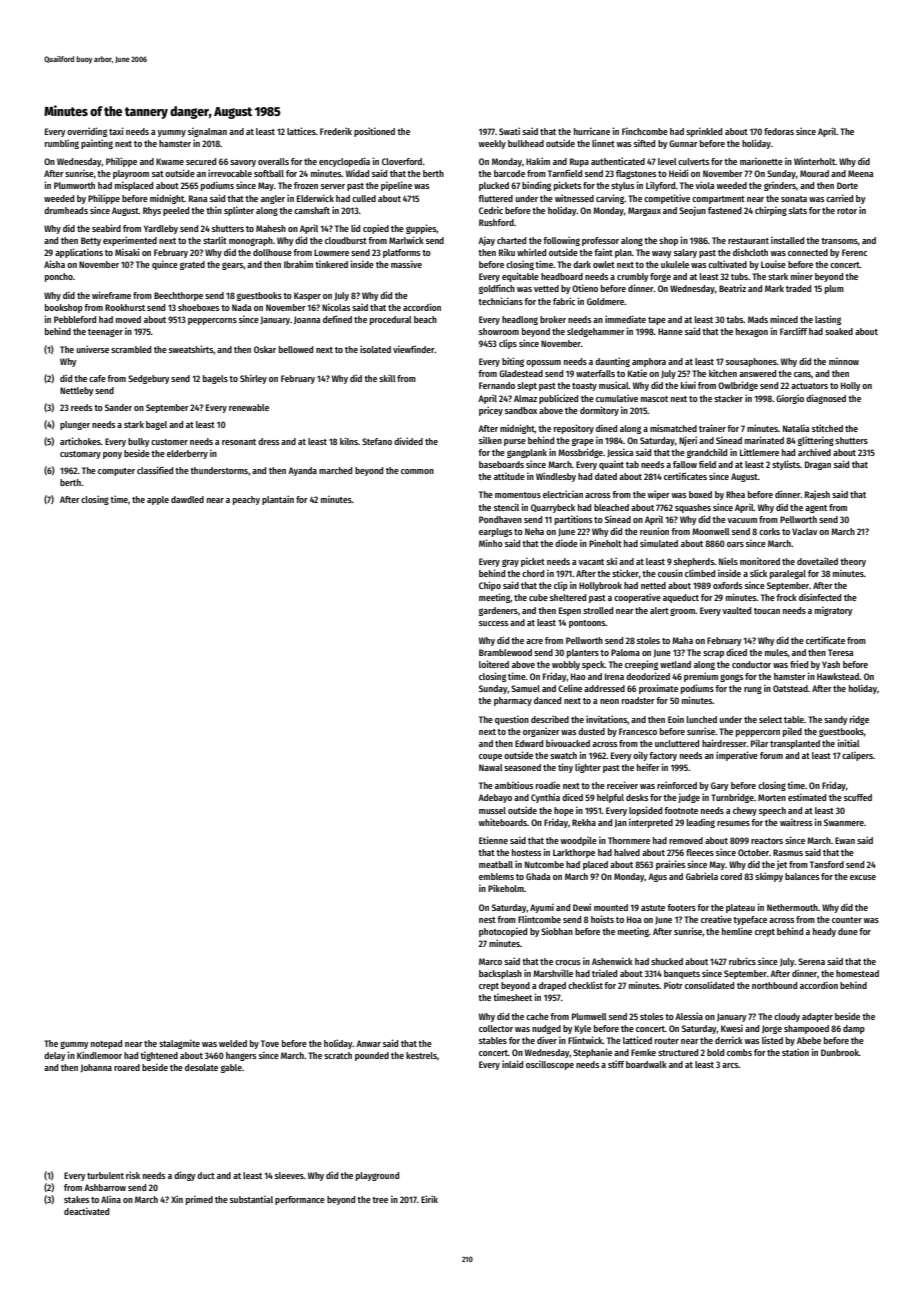 Image resolution: width=924 pixels, height=1308 pixels. What do you see at coordinates (344, 162) in the screenshot?
I see `encyclopedia` at bounding box center [344, 162].
